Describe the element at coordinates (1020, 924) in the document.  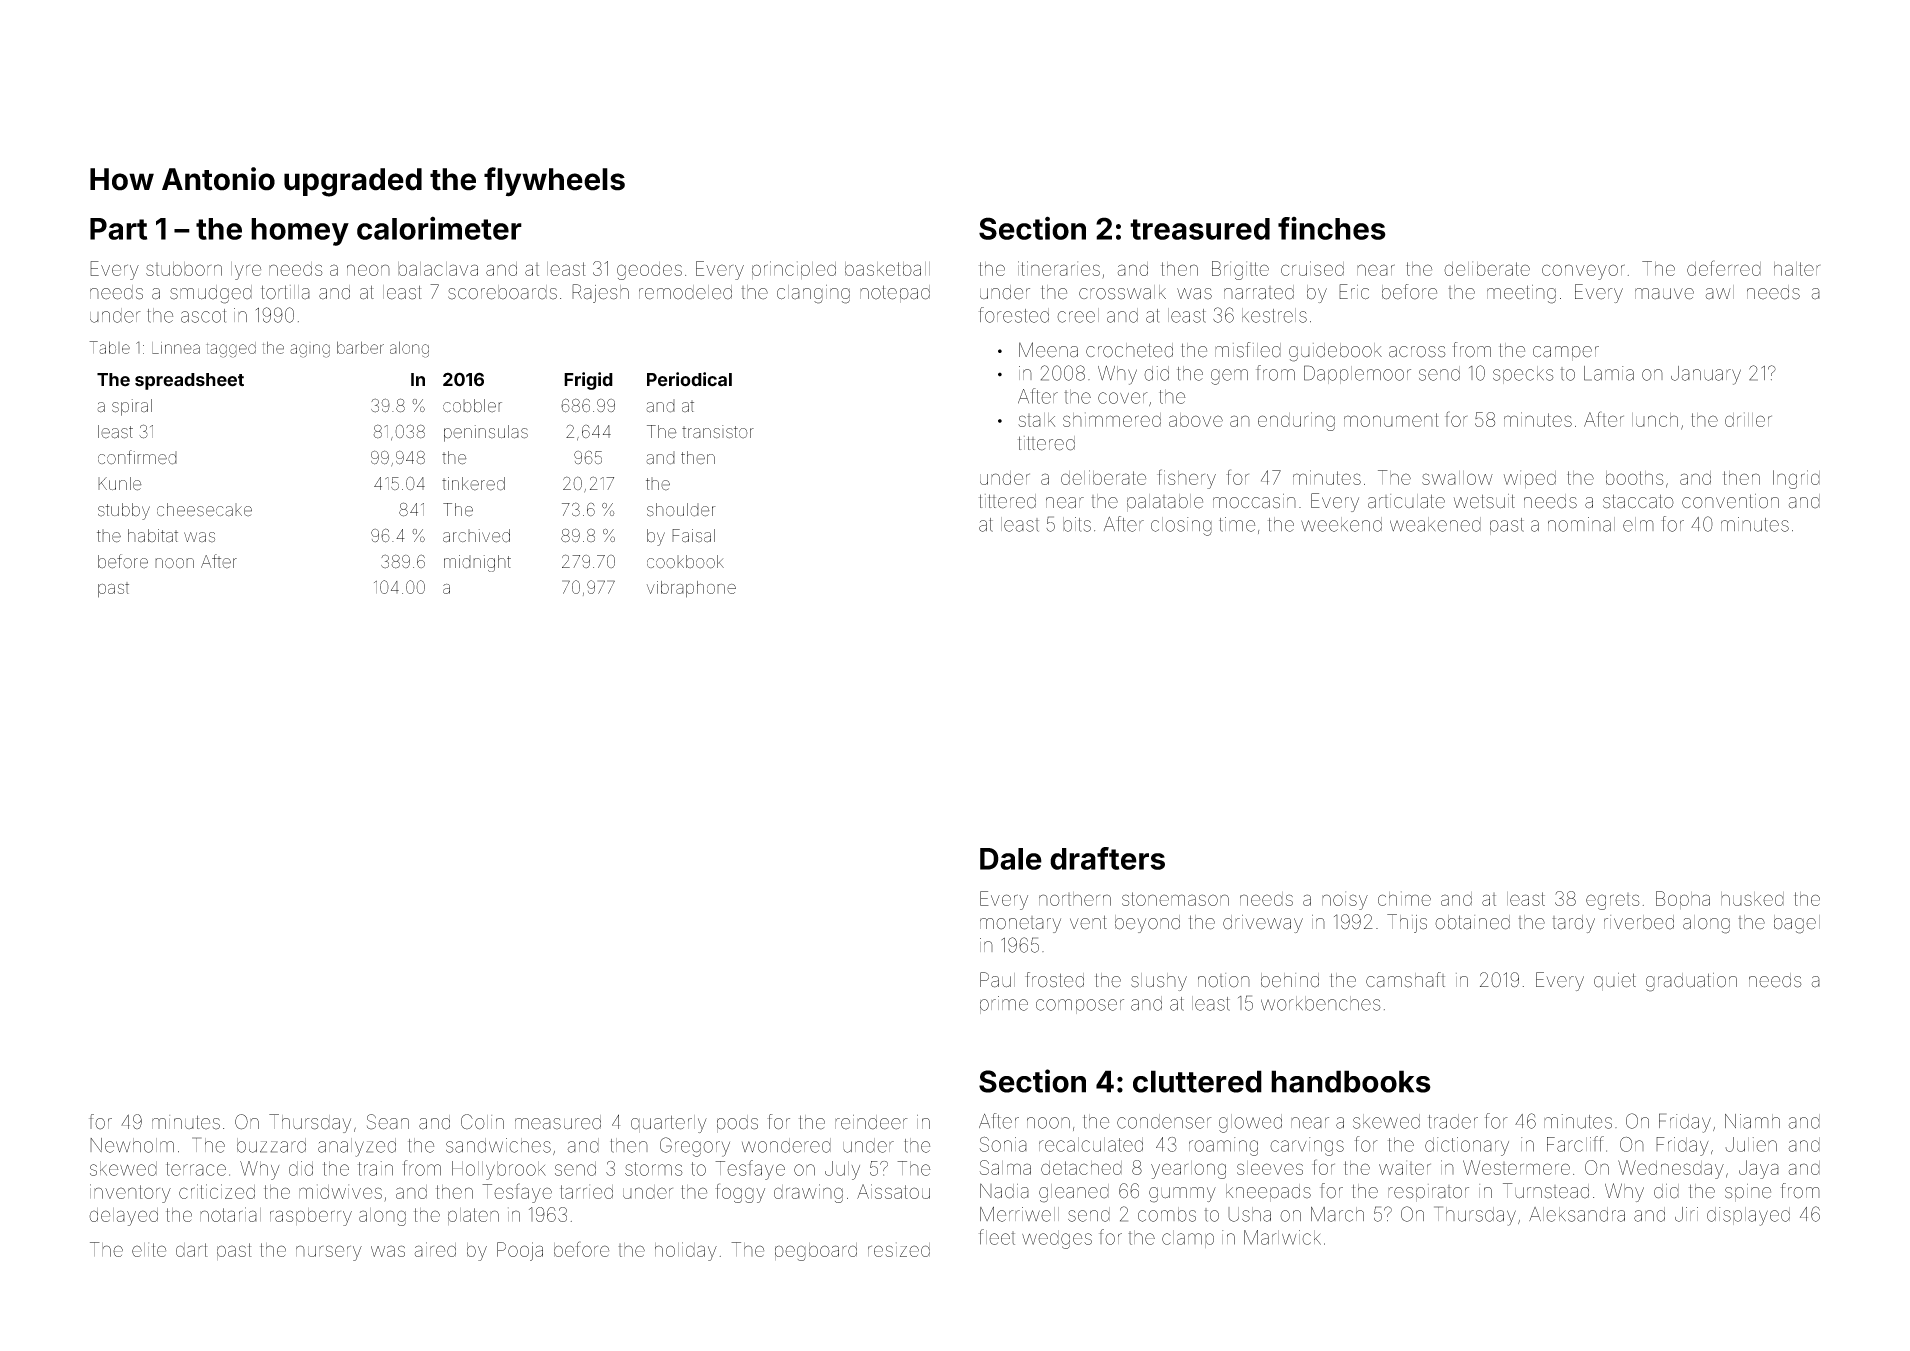
I see `monetary` at that location.
